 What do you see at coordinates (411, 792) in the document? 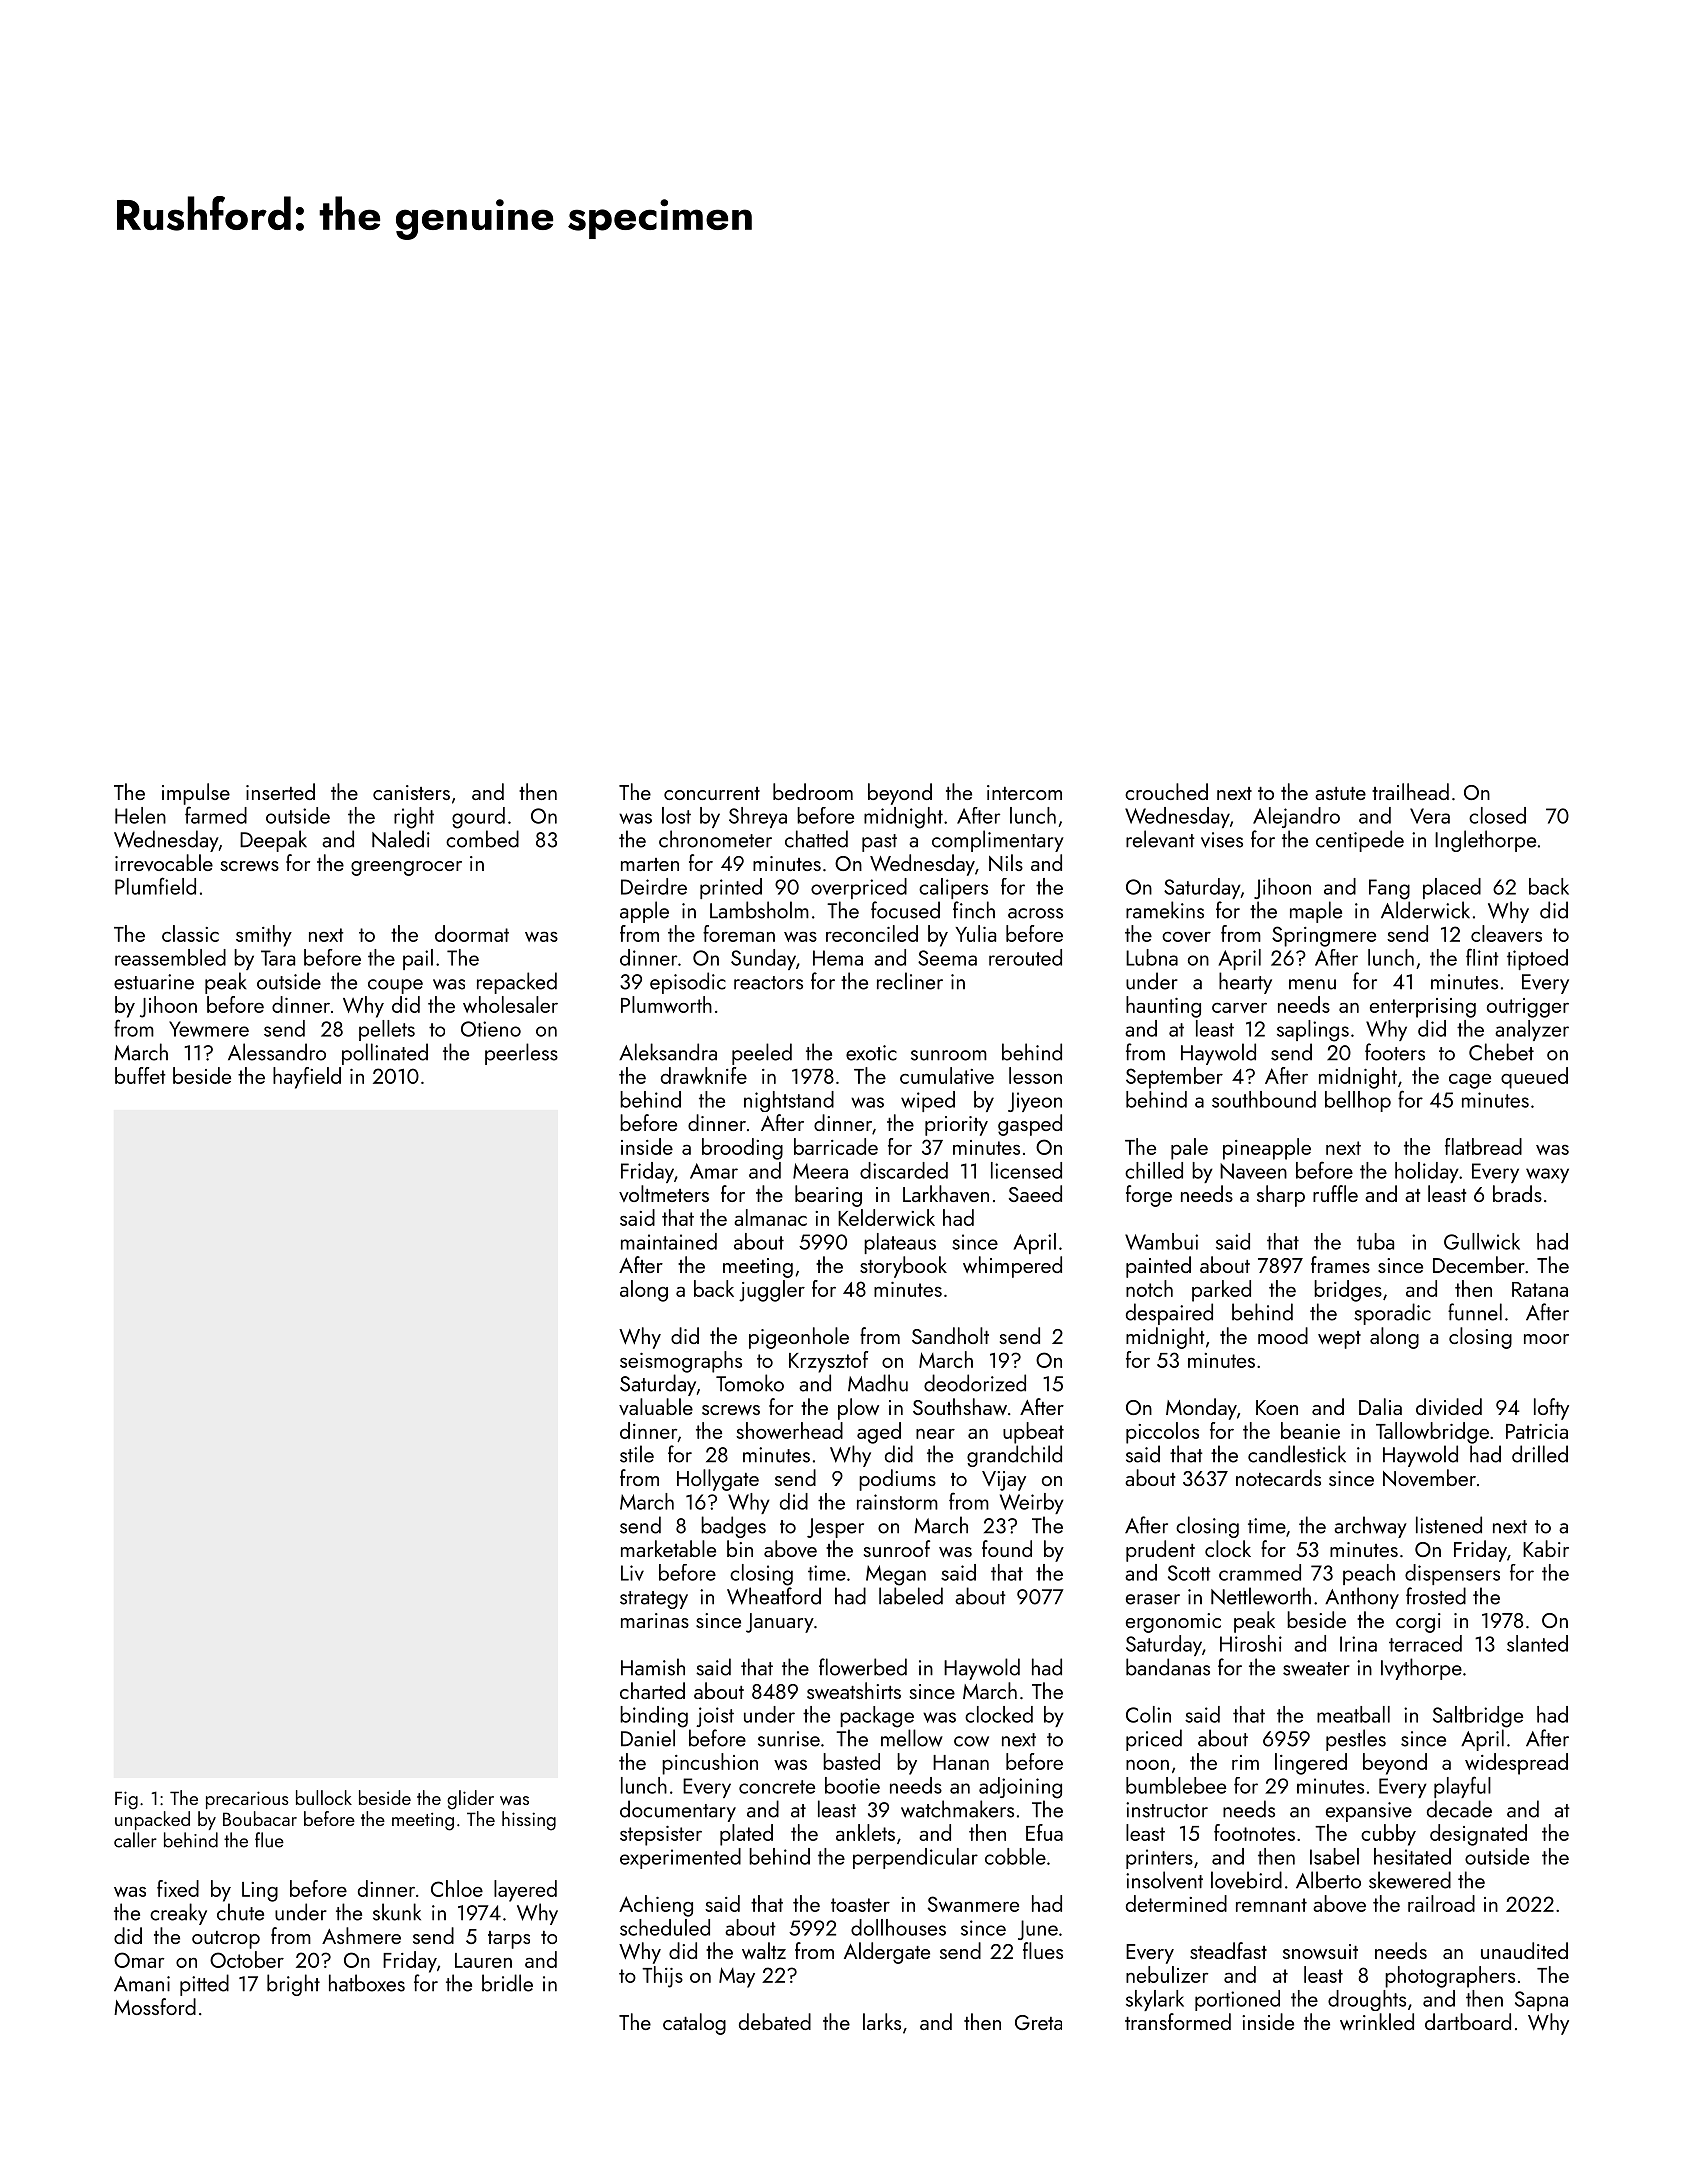
I see `canisters` at bounding box center [411, 792].
